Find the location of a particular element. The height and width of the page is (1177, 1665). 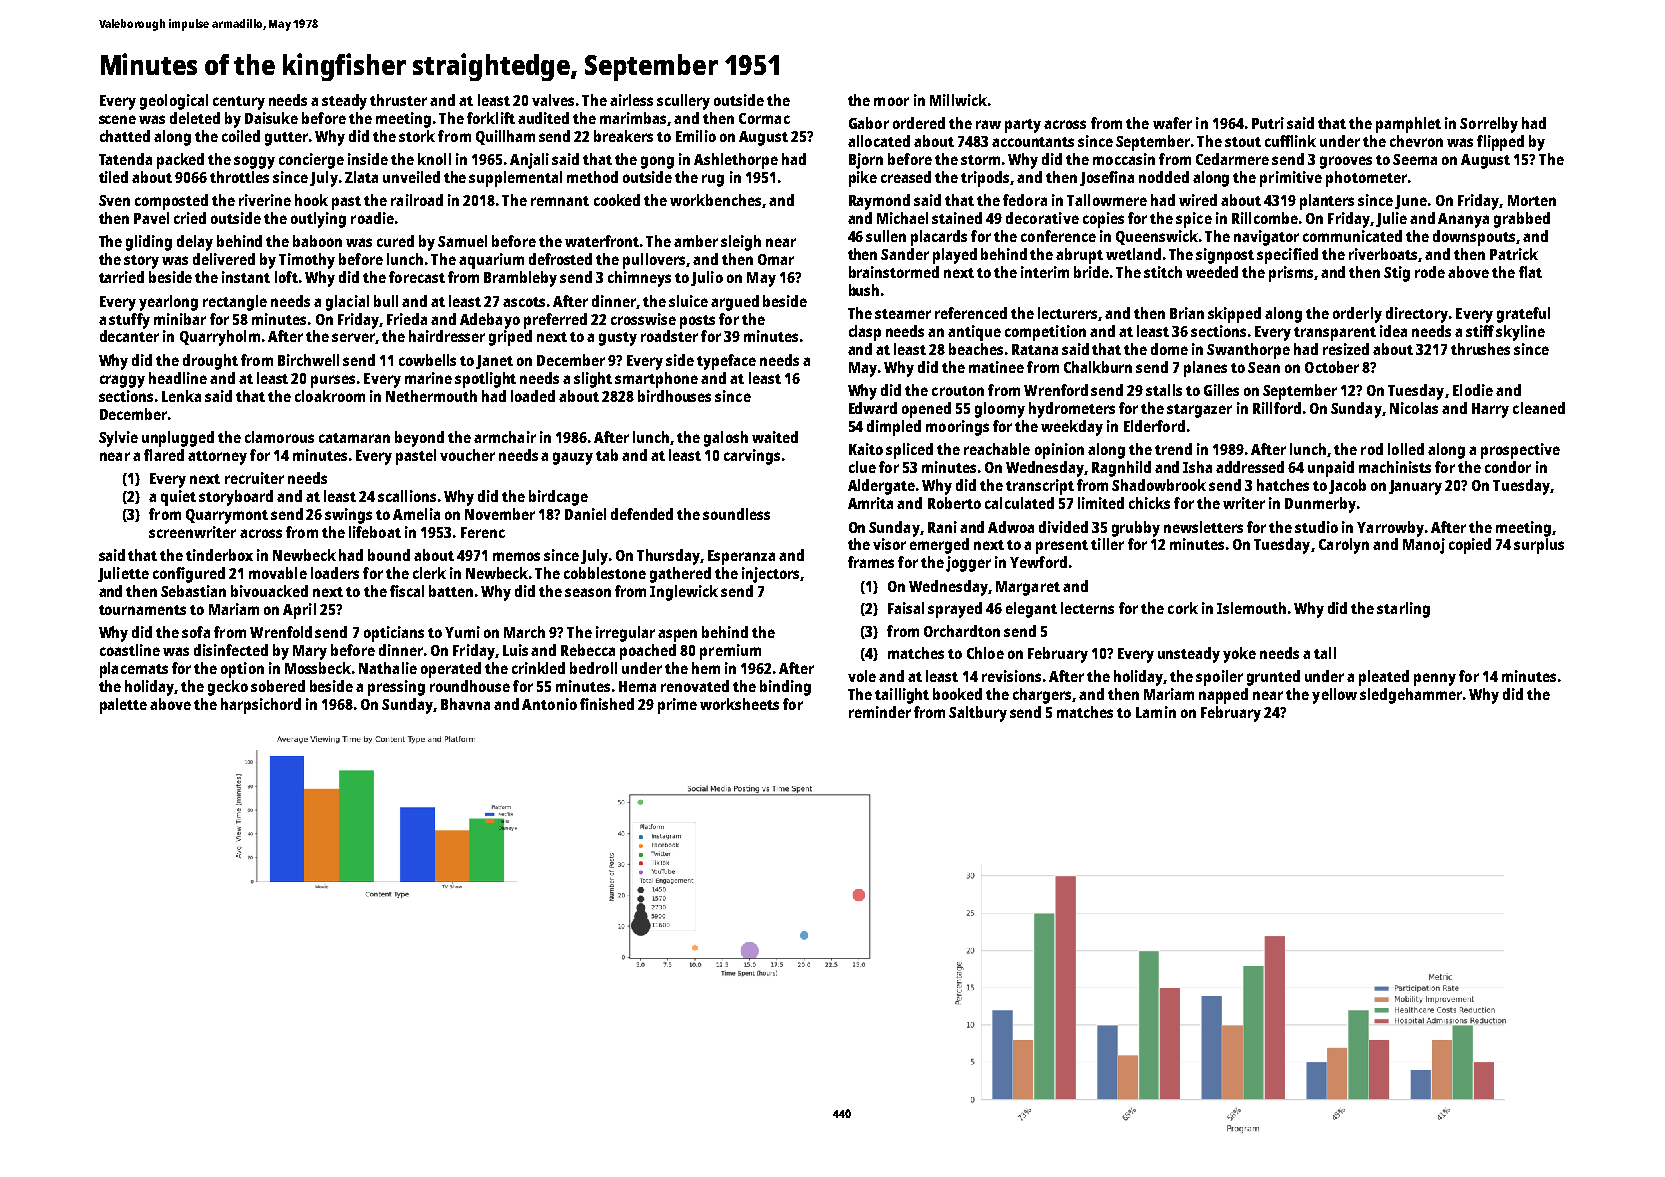

swings is located at coordinates (348, 516).
